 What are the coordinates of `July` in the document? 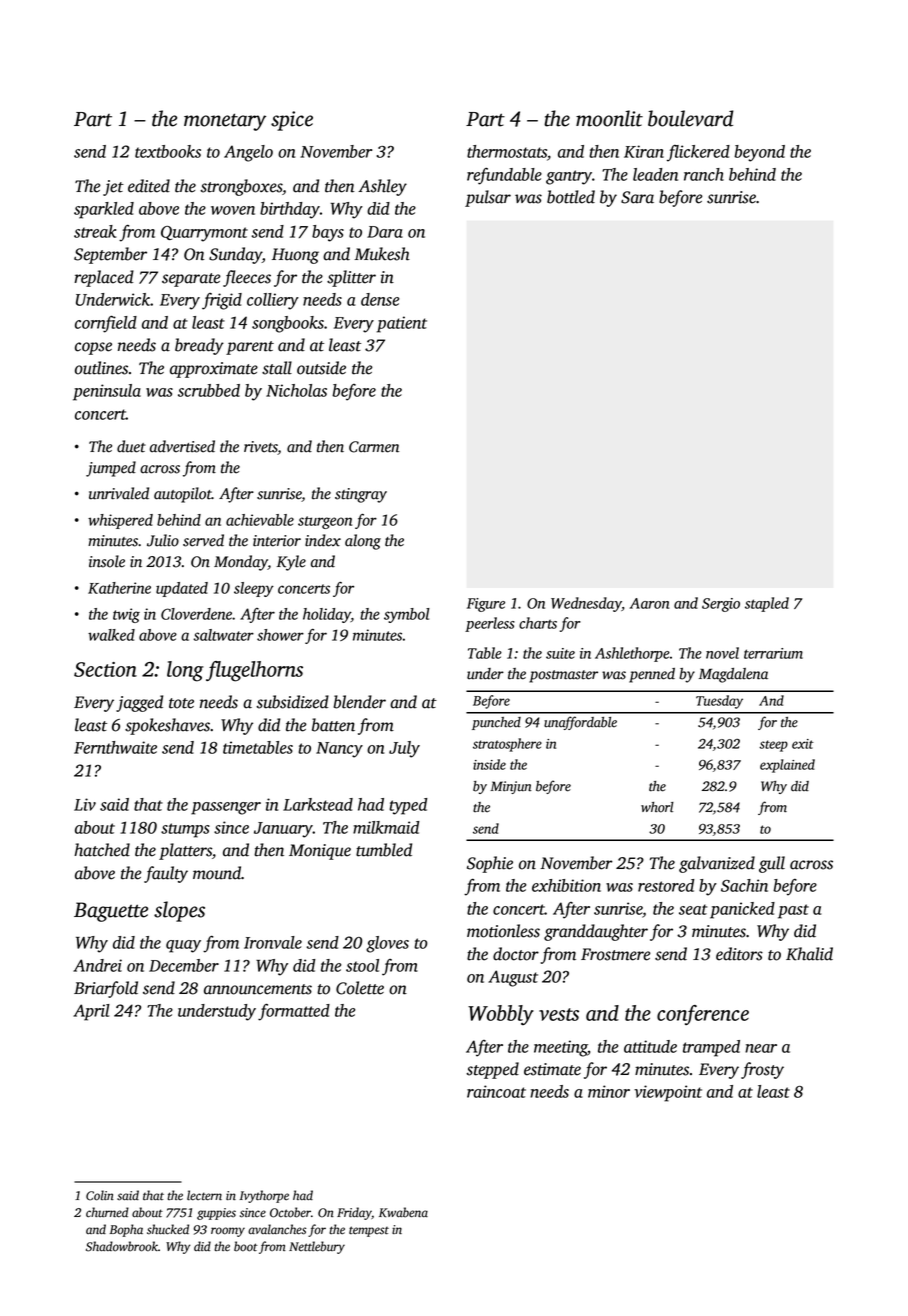 It's located at (404, 749).
